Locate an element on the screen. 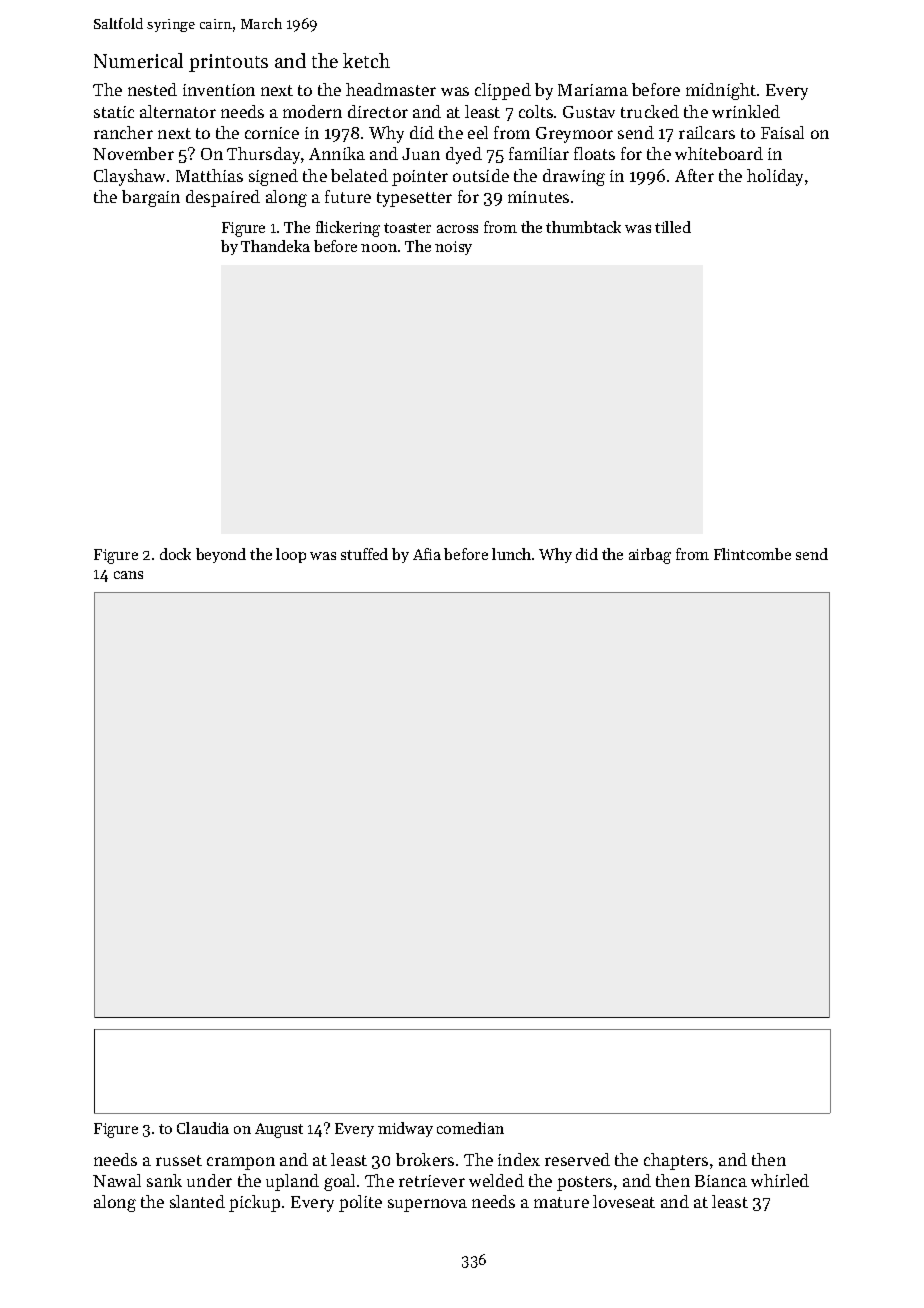 The image size is (924, 1308). airbag is located at coordinates (650, 556).
